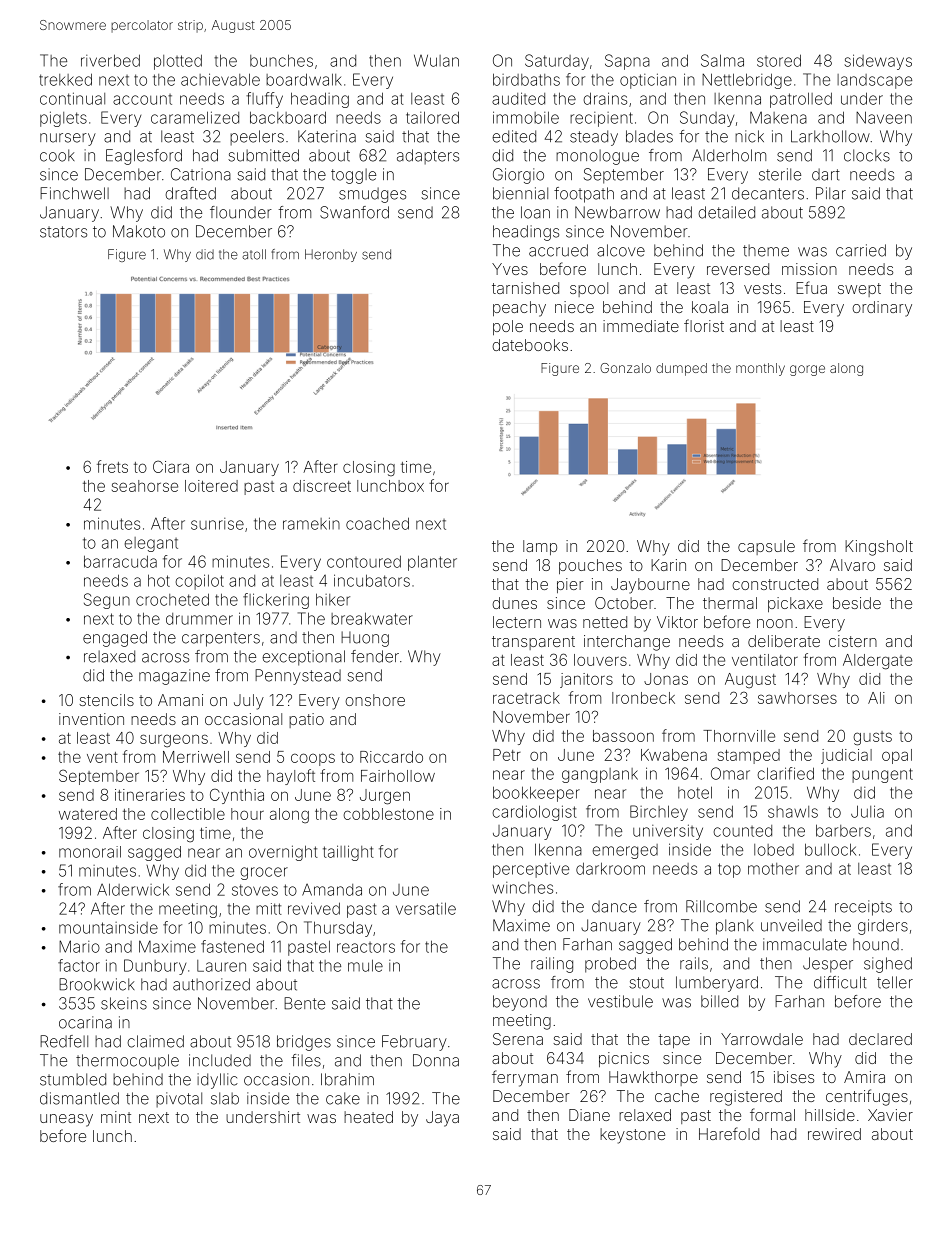 This page has height=1233, width=952. Describe the element at coordinates (878, 62) in the page. I see `sideways` at that location.
